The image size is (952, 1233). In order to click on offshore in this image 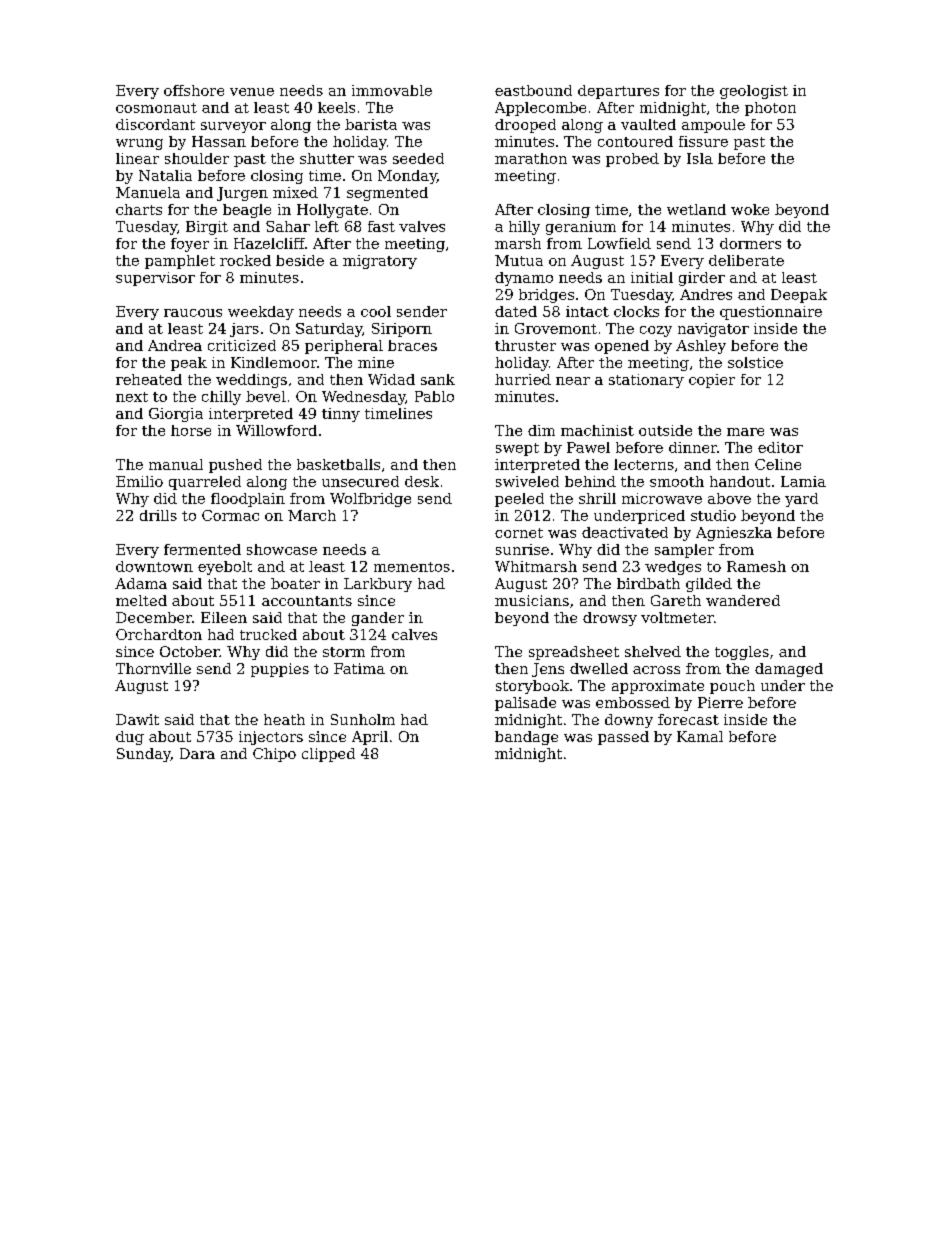, I will do `click(194, 90)`.
